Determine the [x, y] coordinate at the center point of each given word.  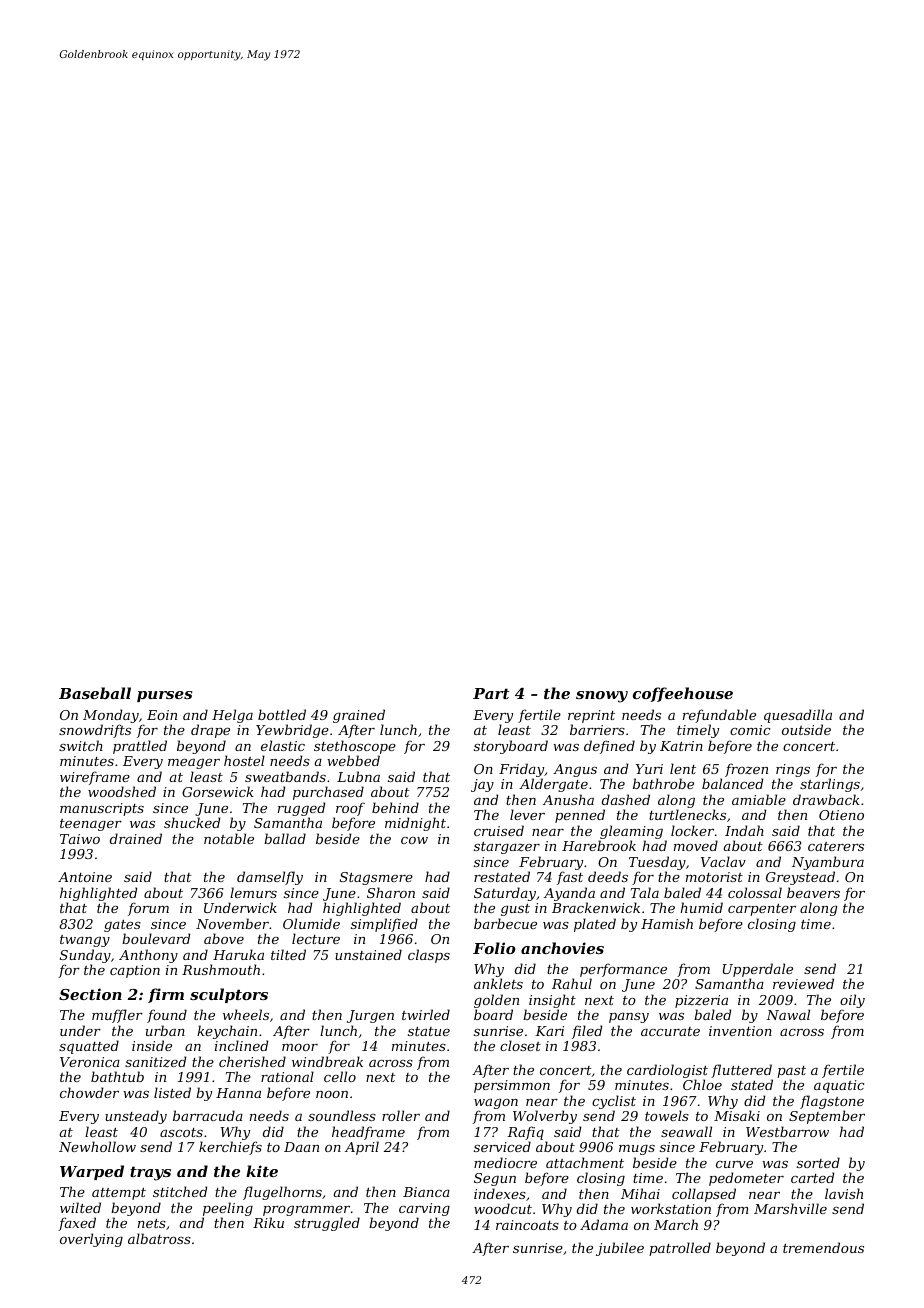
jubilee [620, 1249]
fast [570, 878]
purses [164, 696]
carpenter [762, 910]
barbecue [505, 923]
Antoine [85, 877]
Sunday [85, 956]
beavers [813, 892]
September [827, 1117]
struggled [327, 1224]
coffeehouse [683, 694]
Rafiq [525, 1133]
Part [491, 693]
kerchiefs [230, 1148]
